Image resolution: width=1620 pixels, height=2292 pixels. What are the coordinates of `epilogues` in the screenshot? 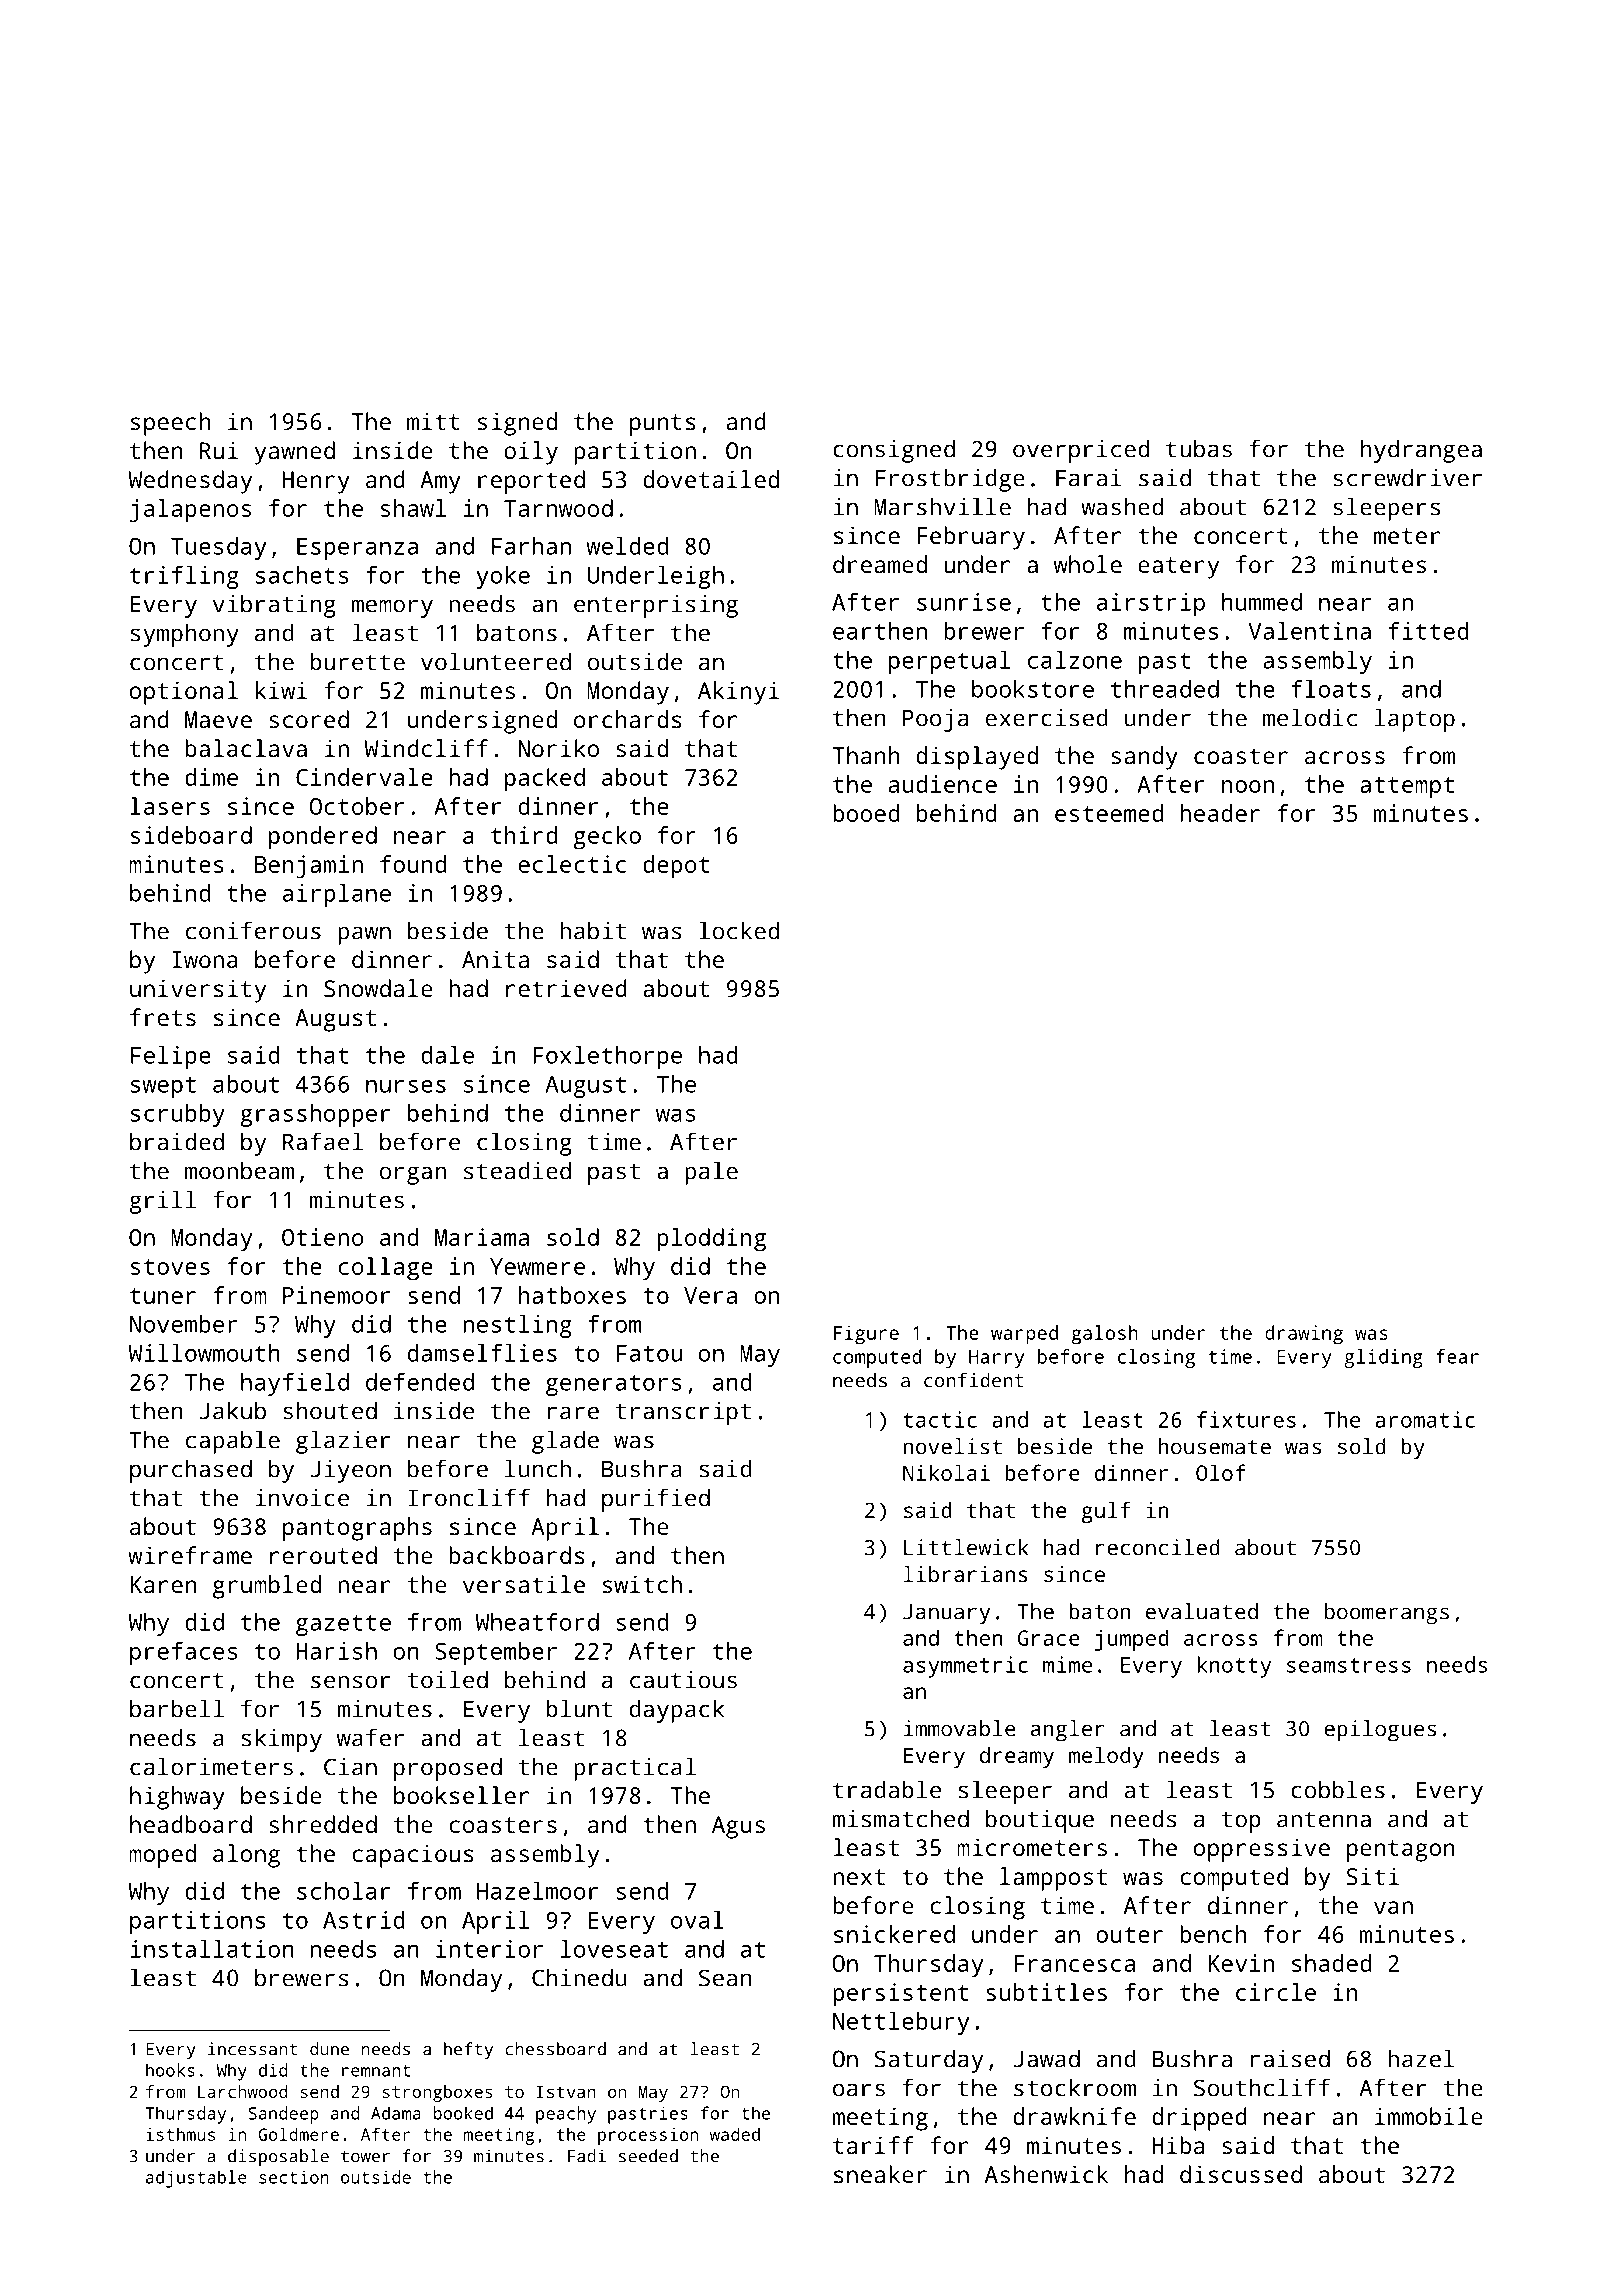 It's located at (1380, 1731).
